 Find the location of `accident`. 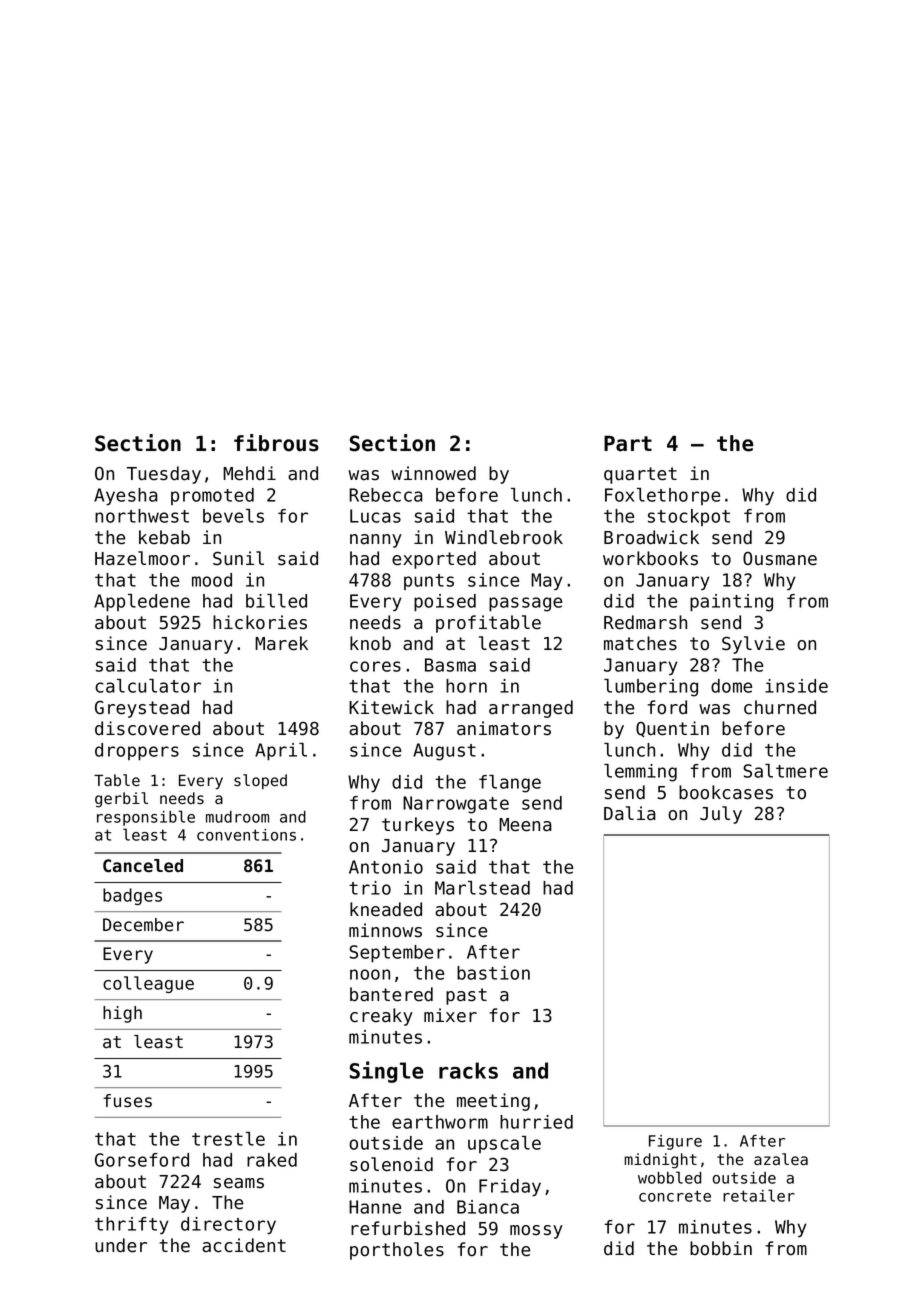

accident is located at coordinates (244, 1245).
